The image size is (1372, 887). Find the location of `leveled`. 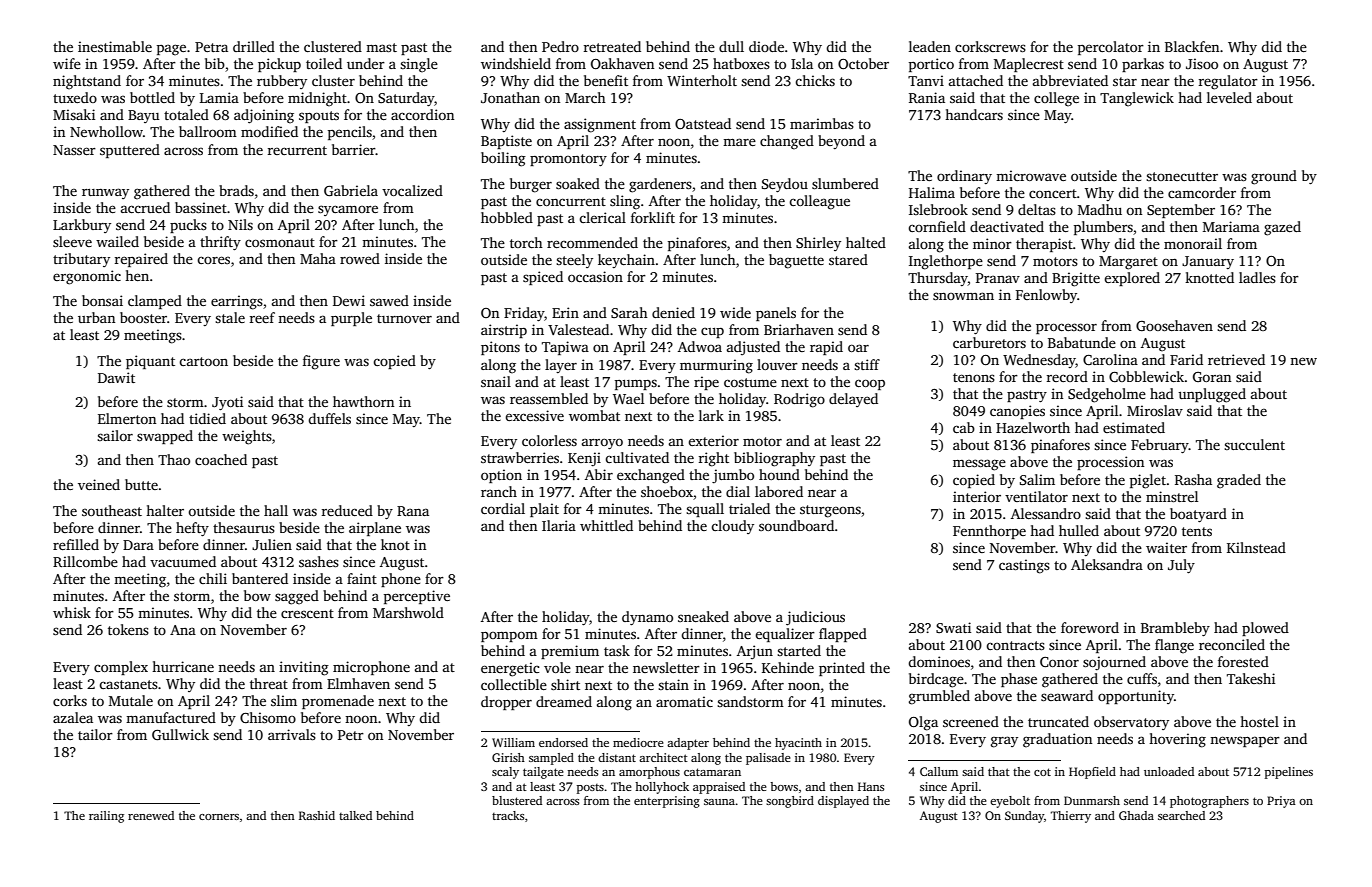

leveled is located at coordinates (1229, 97).
